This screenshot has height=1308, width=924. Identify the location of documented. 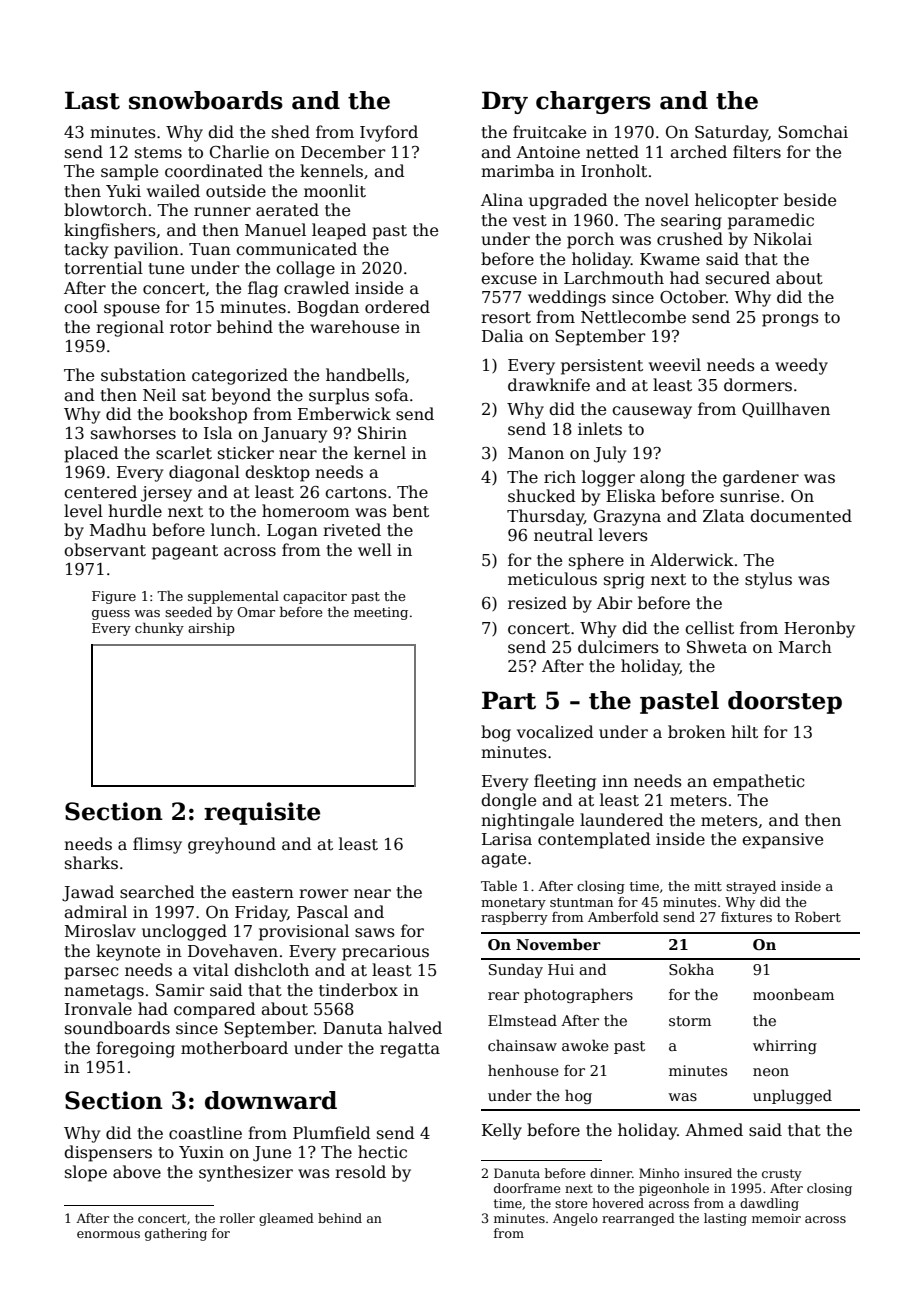
(801, 516).
